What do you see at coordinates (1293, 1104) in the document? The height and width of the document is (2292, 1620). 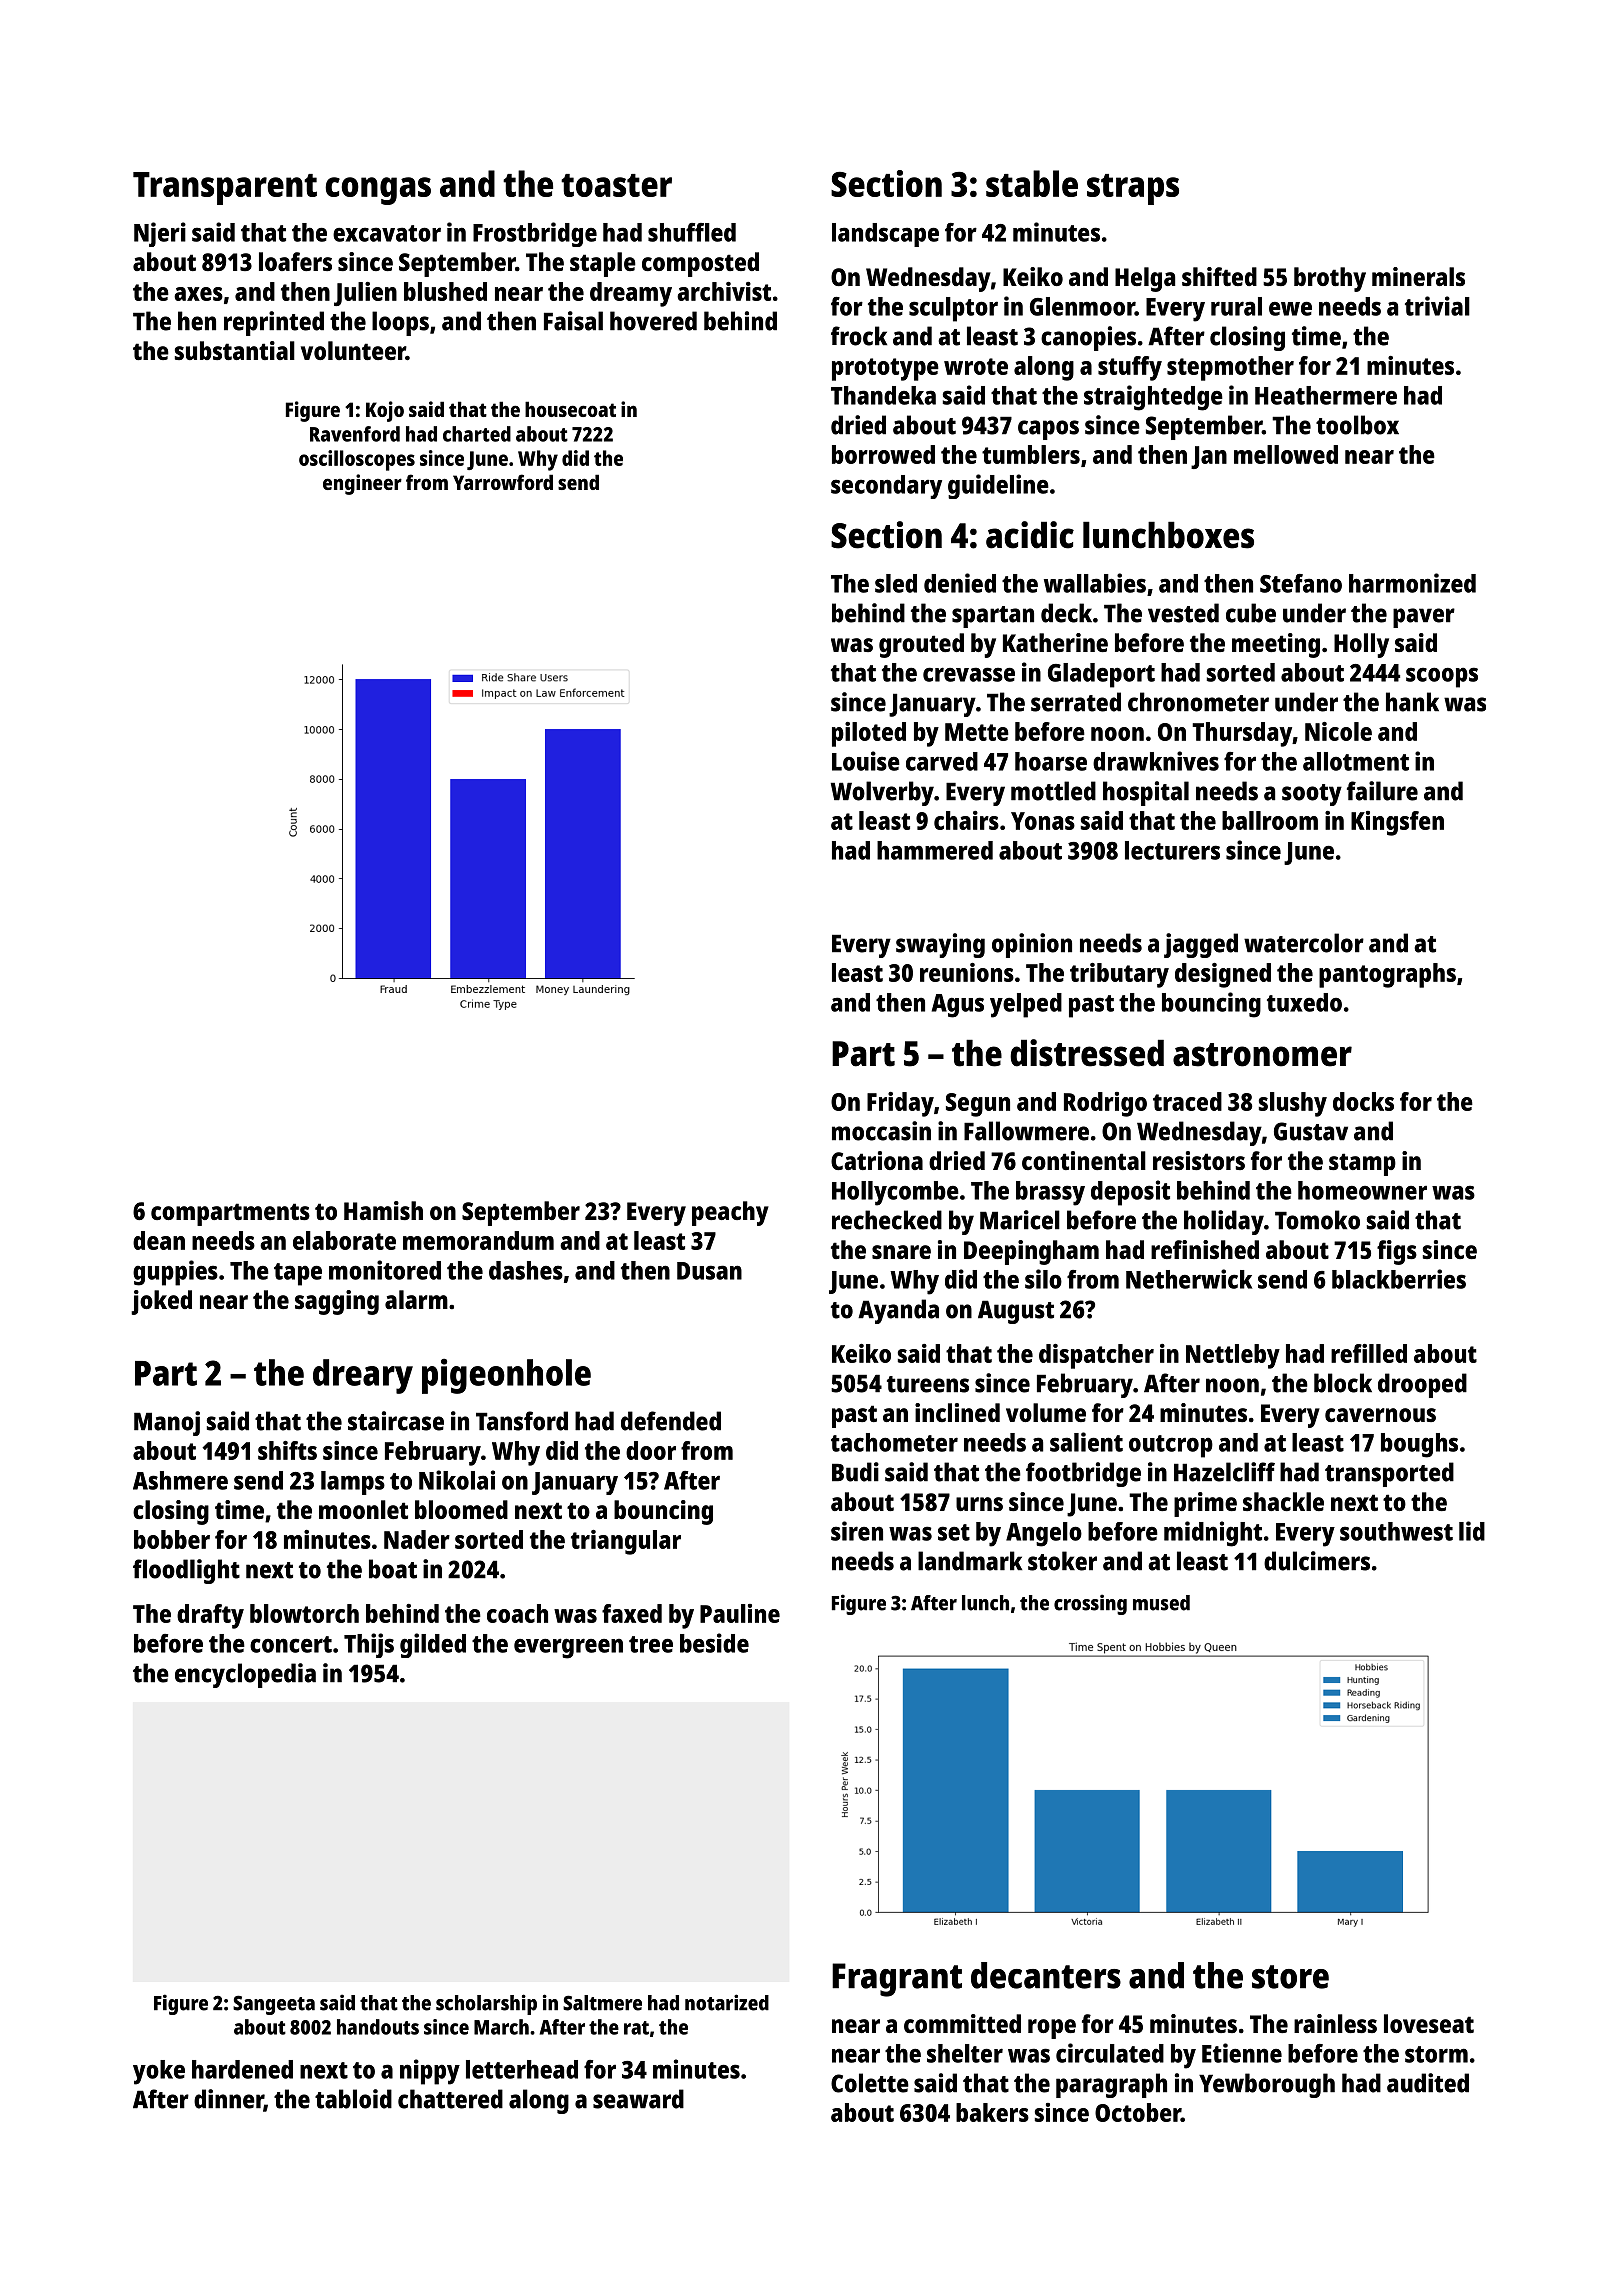 I see `slushy` at bounding box center [1293, 1104].
